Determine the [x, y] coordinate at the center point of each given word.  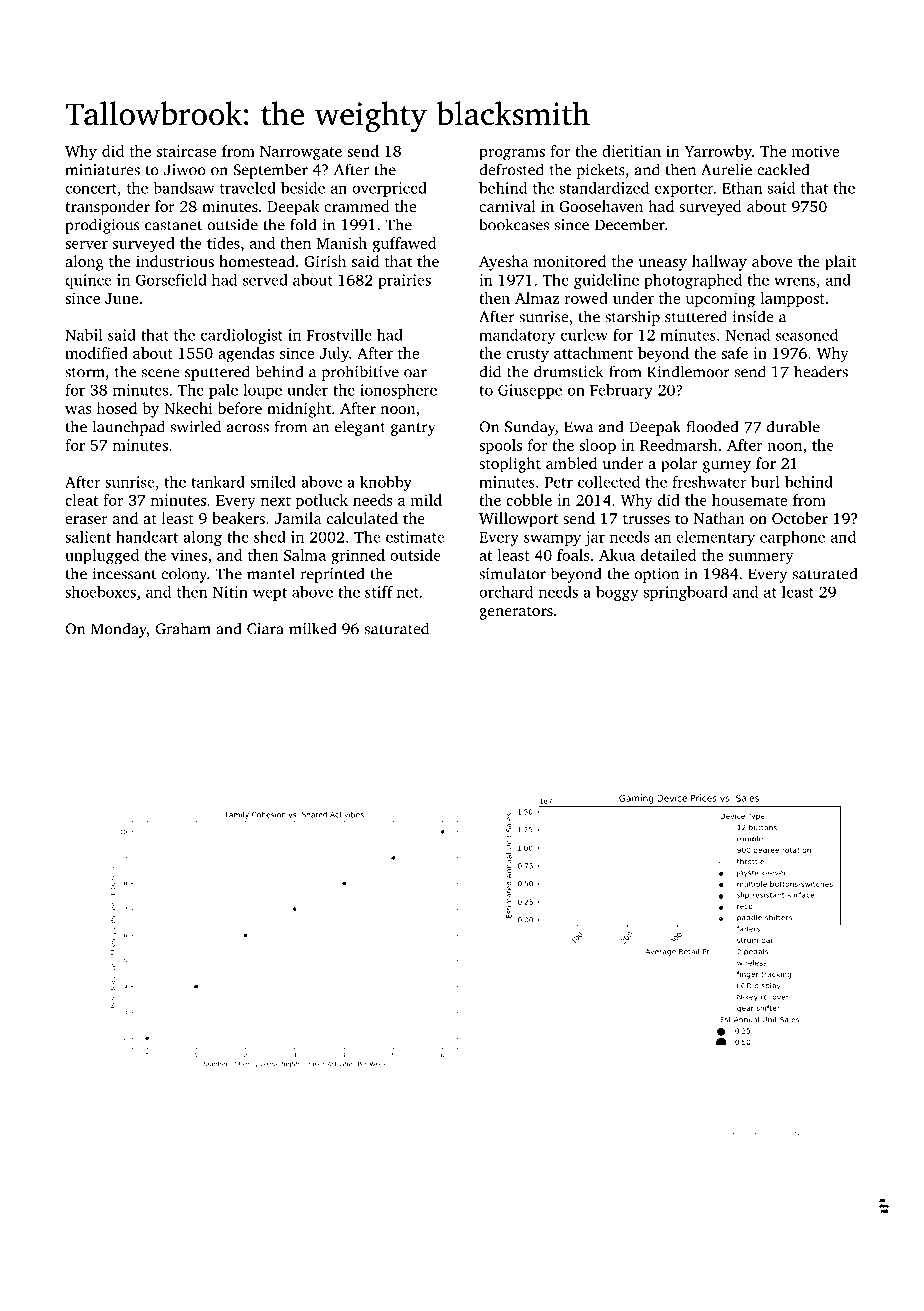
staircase [187, 151]
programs [512, 155]
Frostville [339, 335]
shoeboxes [100, 592]
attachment [593, 353]
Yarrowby [718, 153]
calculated [362, 518]
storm [85, 373]
